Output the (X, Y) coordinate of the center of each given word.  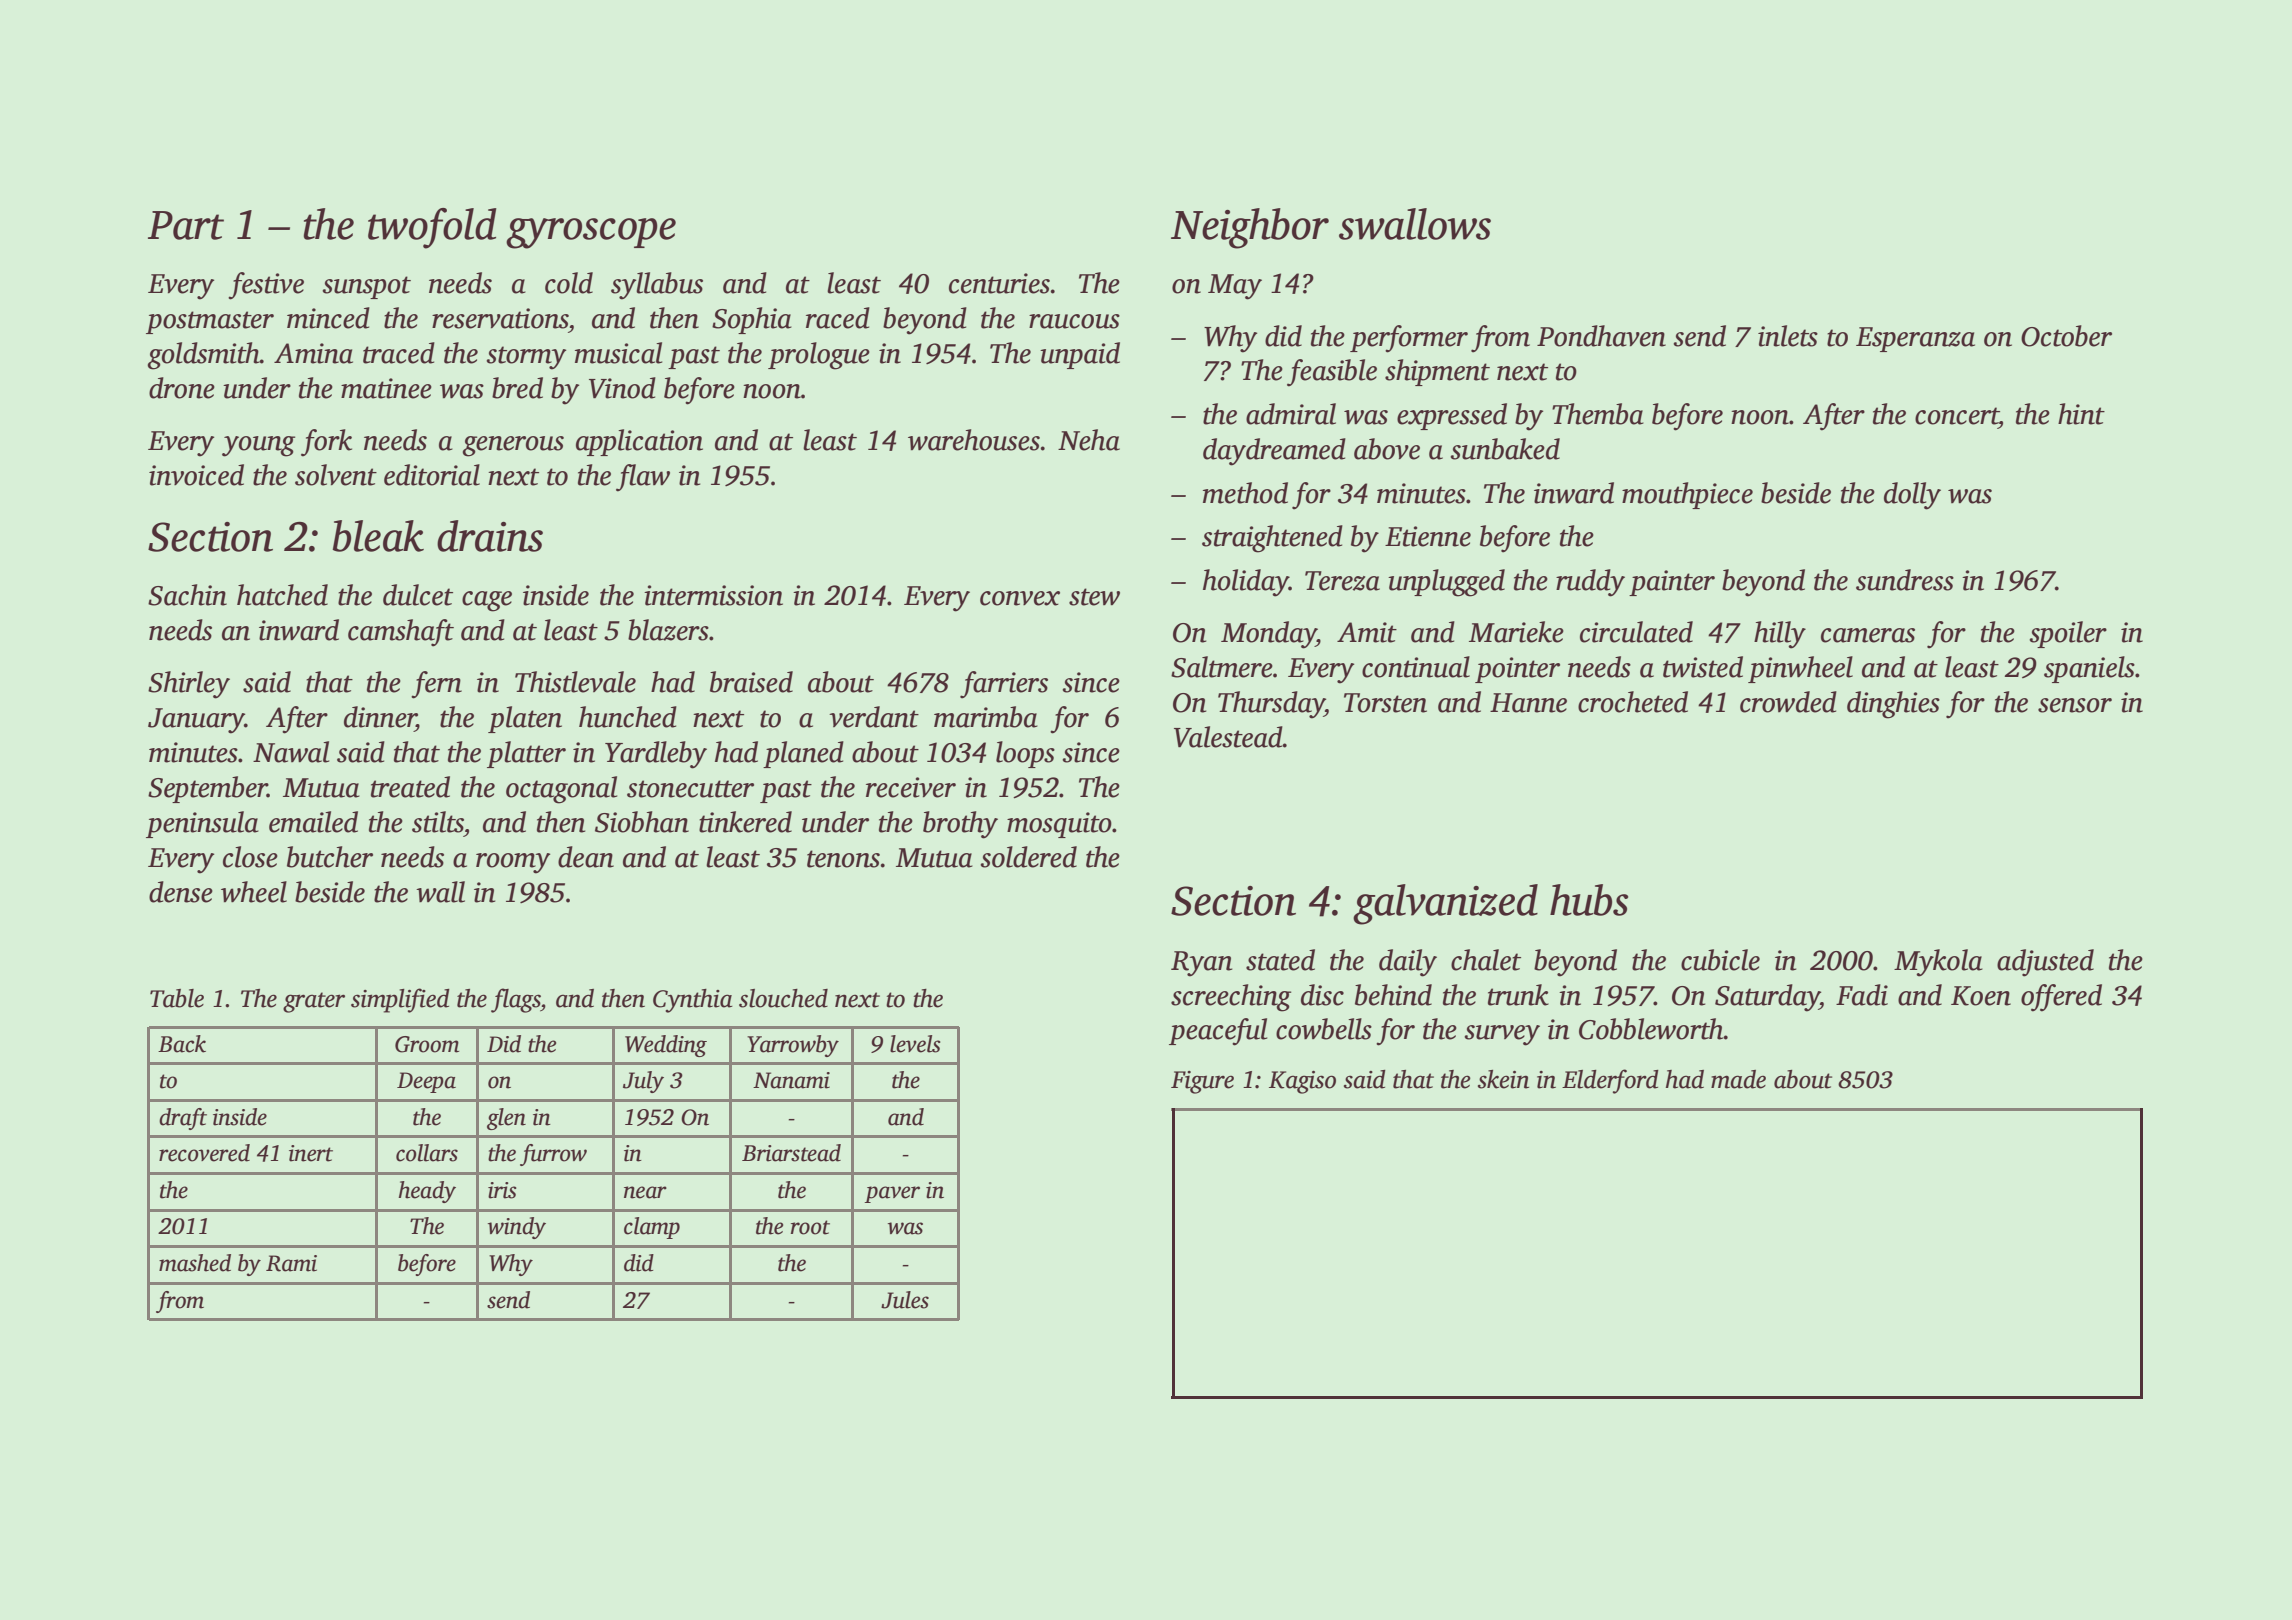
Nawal (291, 752)
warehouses (974, 440)
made (1738, 1079)
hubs (1589, 900)
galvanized (1445, 904)
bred (517, 388)
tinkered (745, 822)
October (2066, 336)
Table (177, 998)
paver (892, 1194)
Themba (1598, 414)
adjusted (2045, 963)
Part (186, 225)
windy (517, 1228)
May (1235, 287)
